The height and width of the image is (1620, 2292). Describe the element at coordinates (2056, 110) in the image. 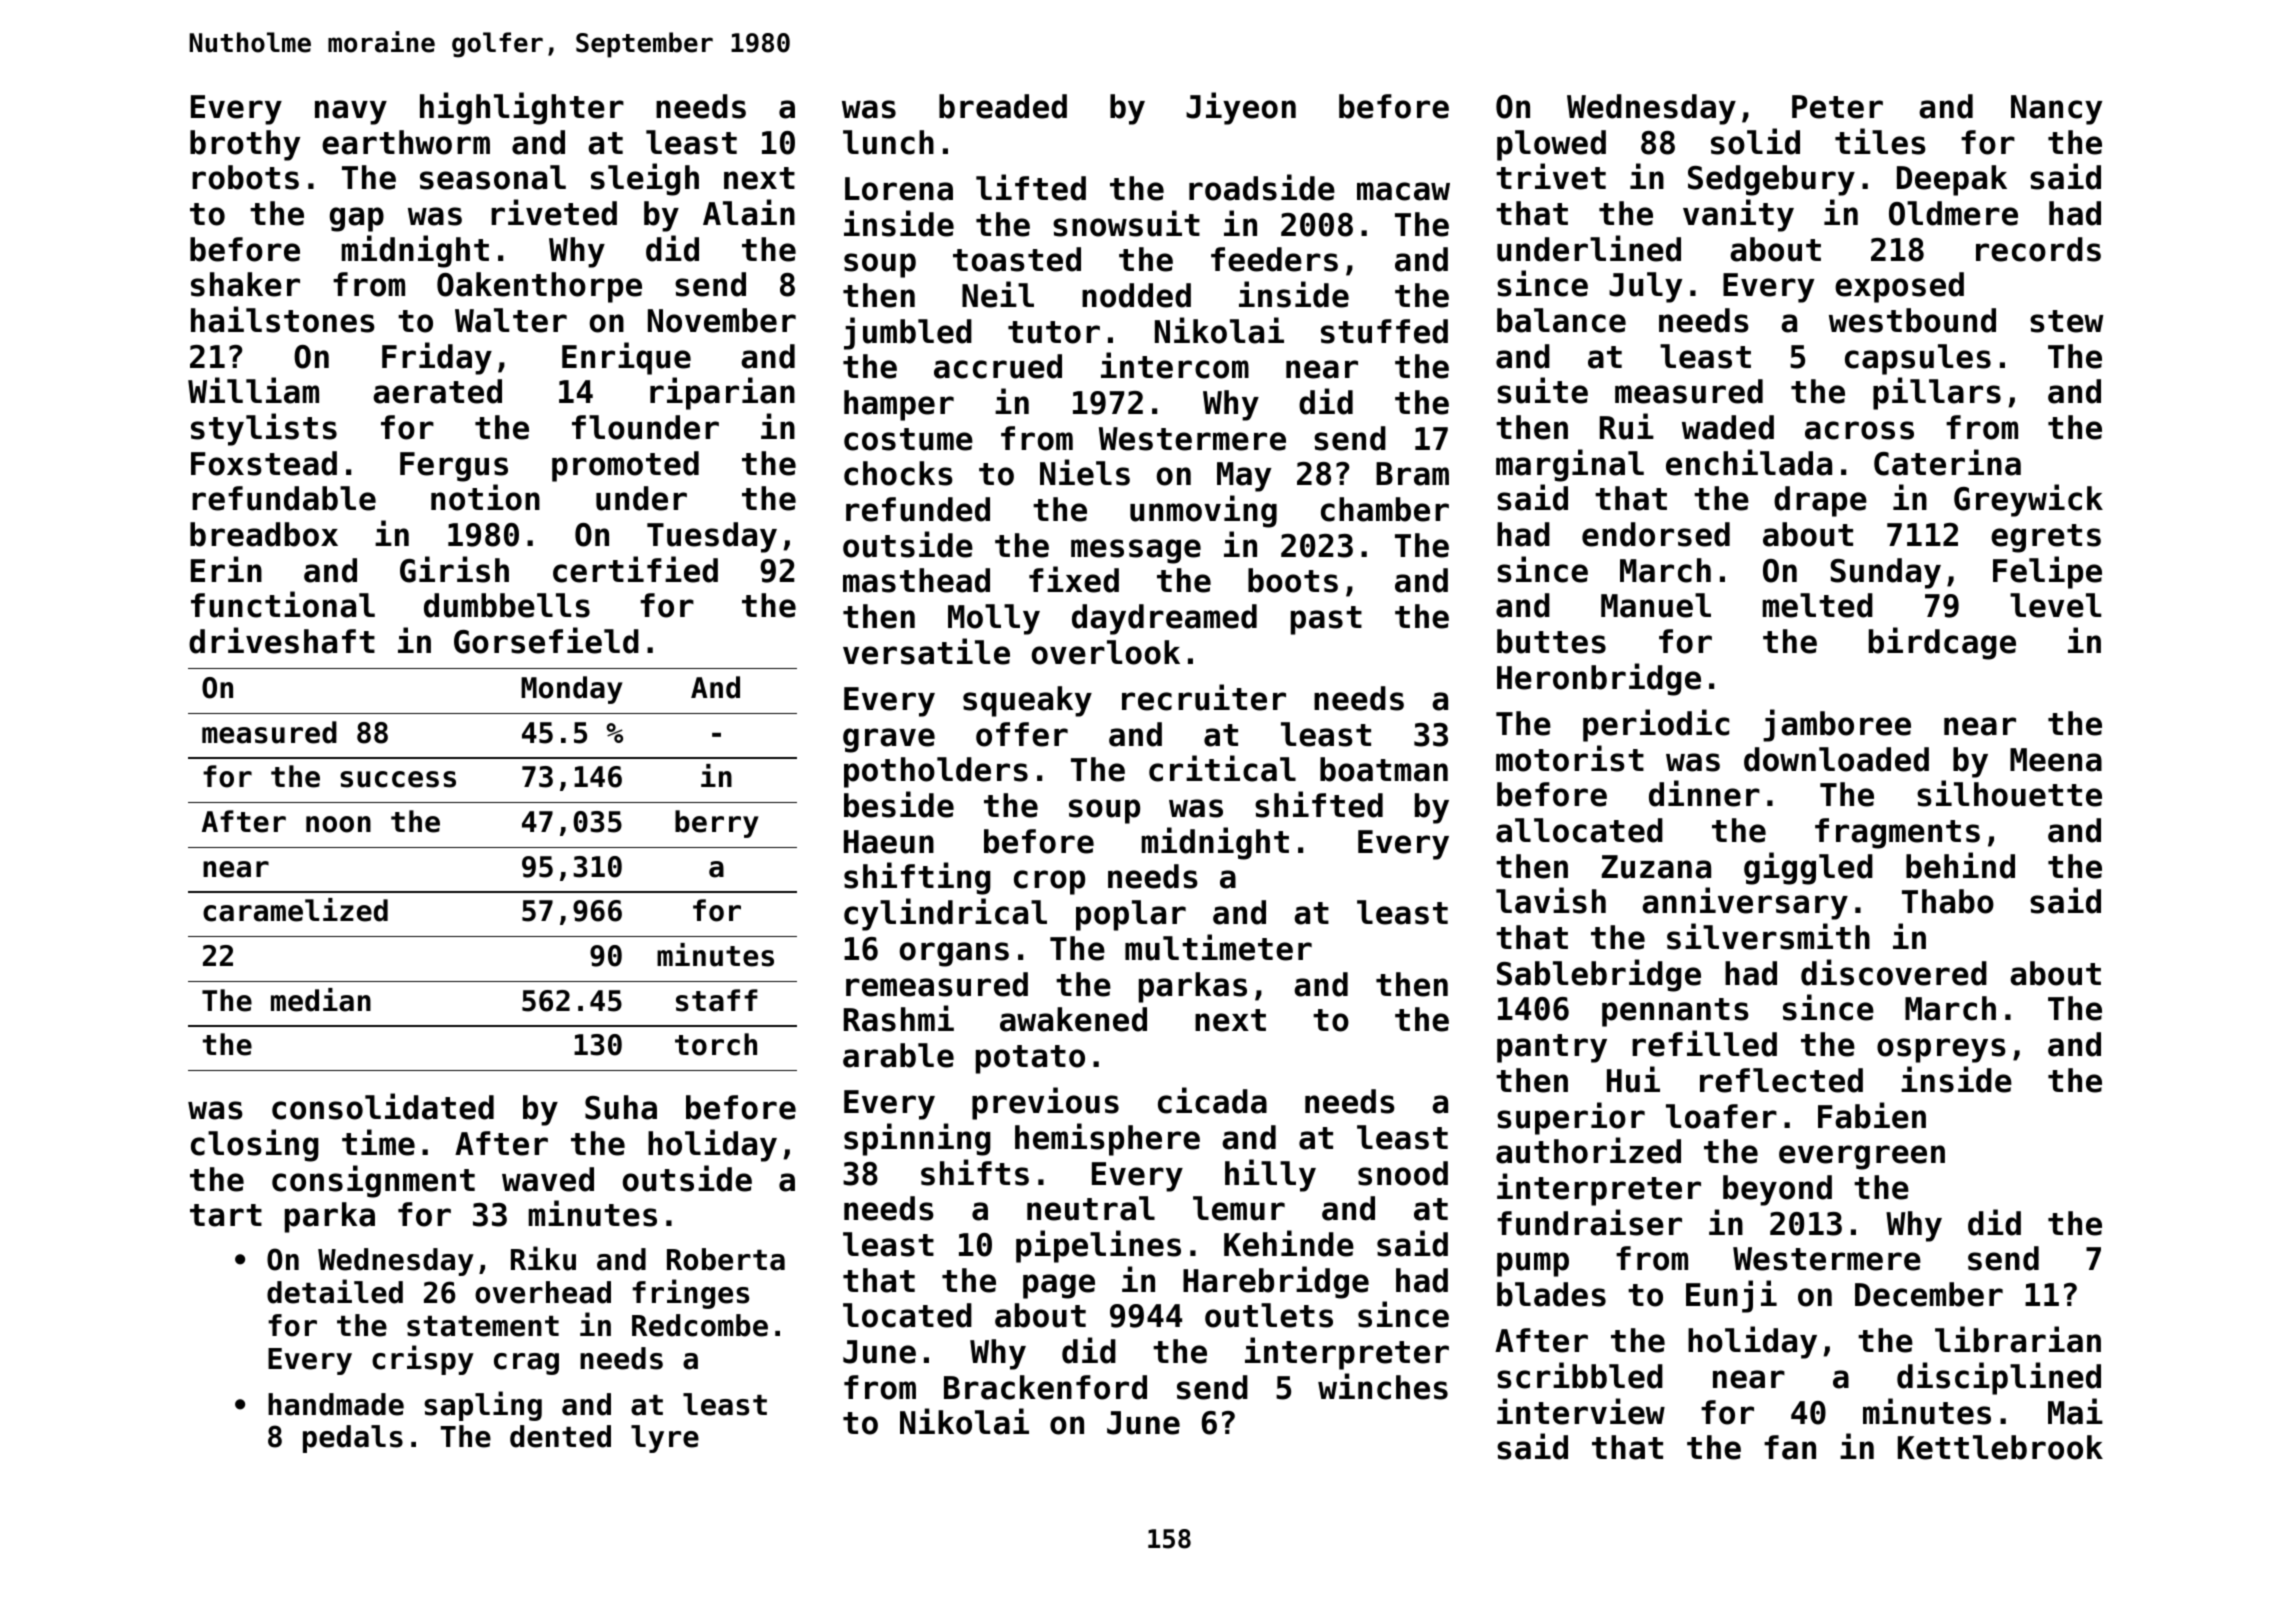

I see `Nancy` at that location.
